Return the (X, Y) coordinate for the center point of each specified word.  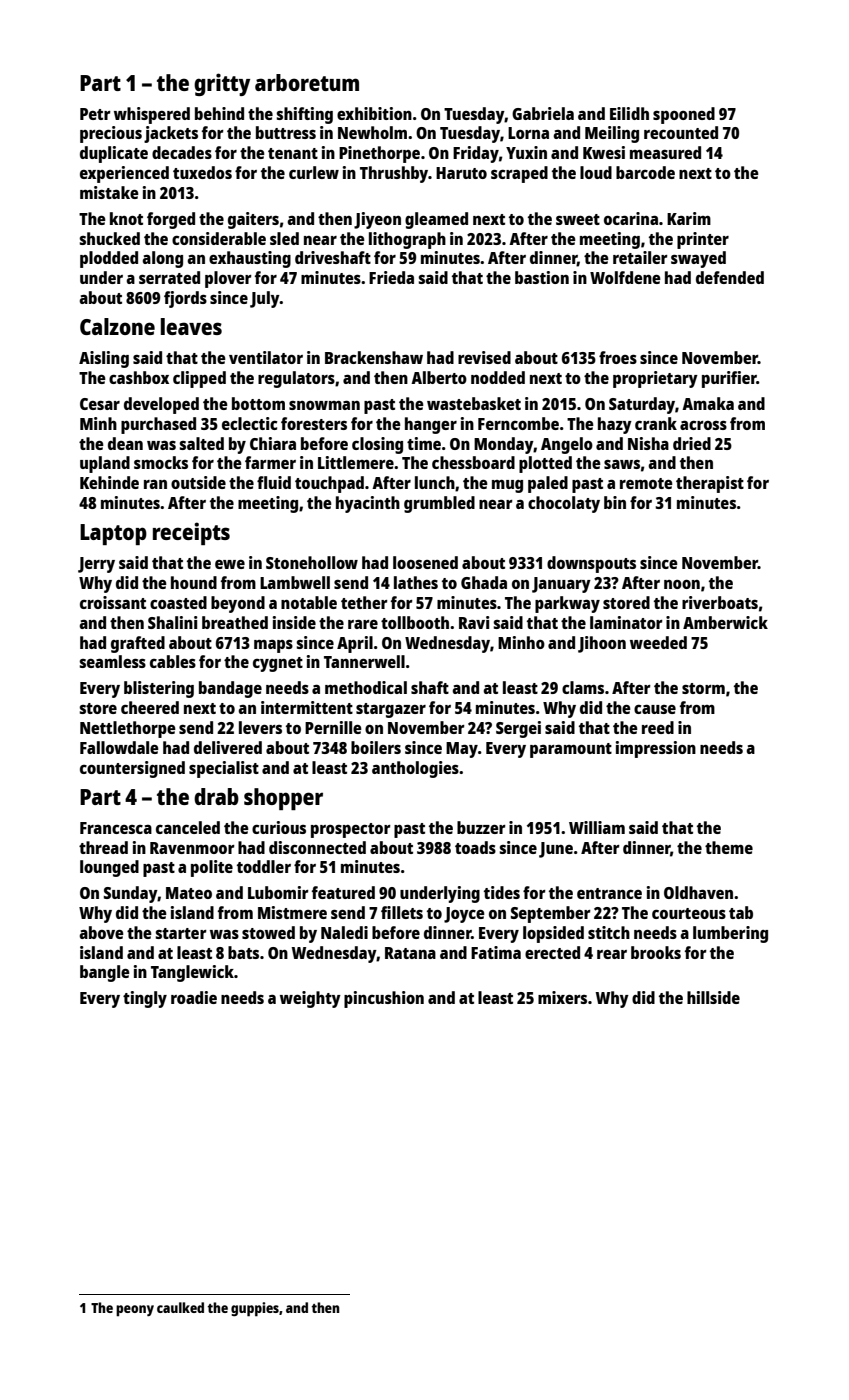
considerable (219, 238)
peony (135, 1311)
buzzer (481, 827)
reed (658, 727)
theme (729, 847)
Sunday (131, 894)
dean (125, 443)
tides (502, 892)
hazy (615, 425)
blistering (159, 689)
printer (703, 240)
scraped (519, 174)
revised (484, 357)
